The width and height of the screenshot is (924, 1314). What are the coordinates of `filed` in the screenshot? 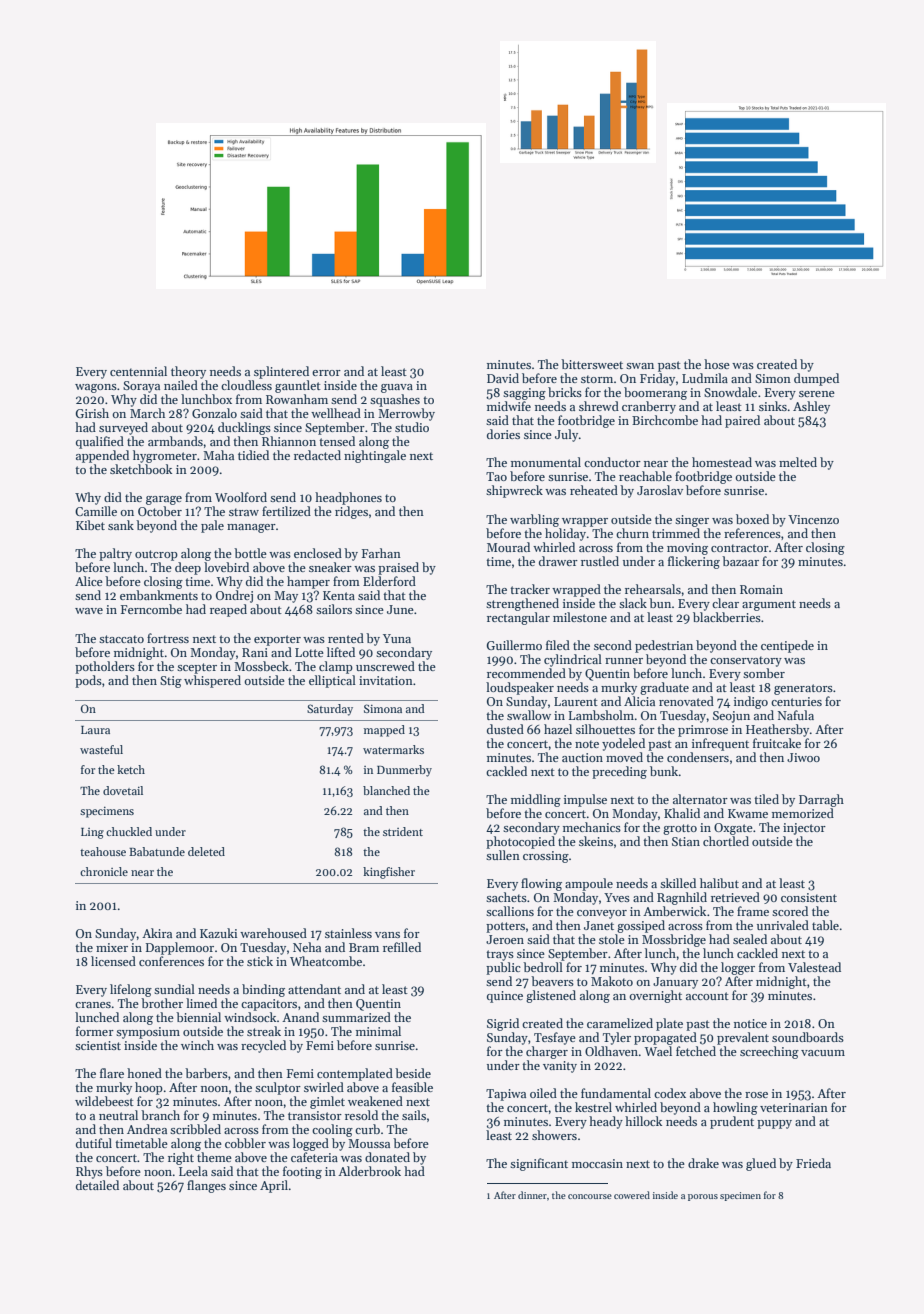 It's located at (558, 645).
